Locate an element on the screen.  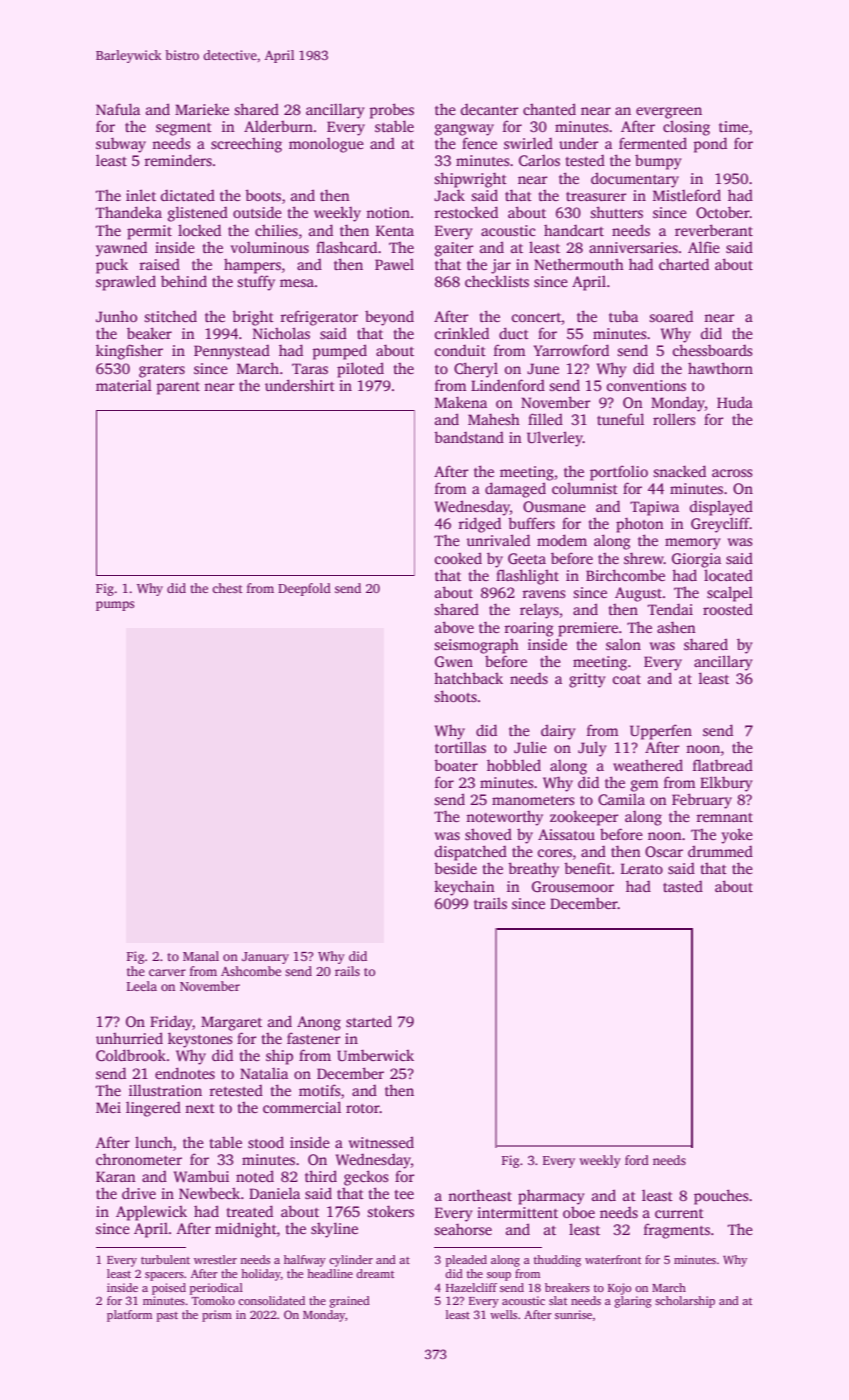
Wambui is located at coordinates (201, 1176).
